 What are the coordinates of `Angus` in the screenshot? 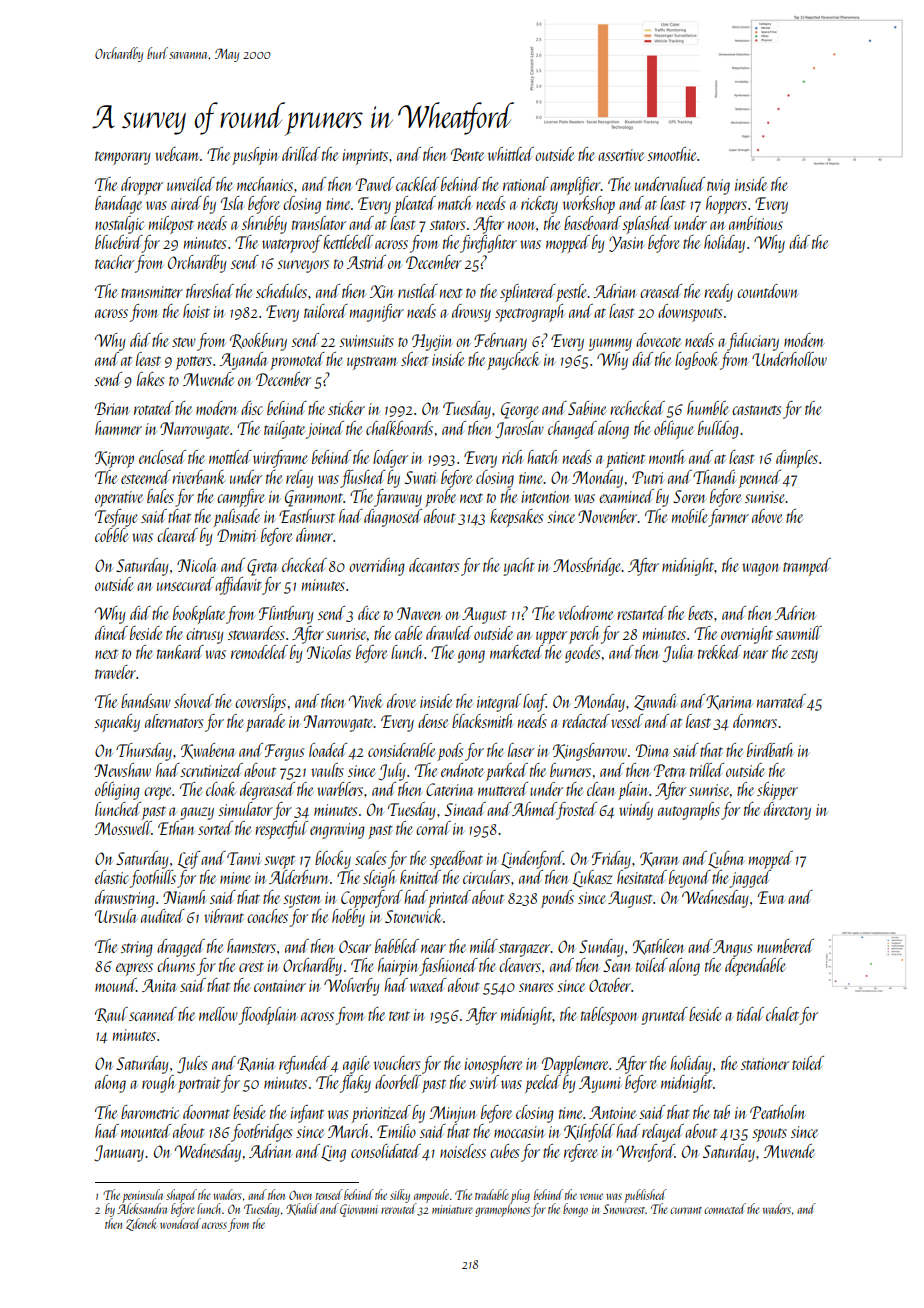 It's located at (732, 948).
